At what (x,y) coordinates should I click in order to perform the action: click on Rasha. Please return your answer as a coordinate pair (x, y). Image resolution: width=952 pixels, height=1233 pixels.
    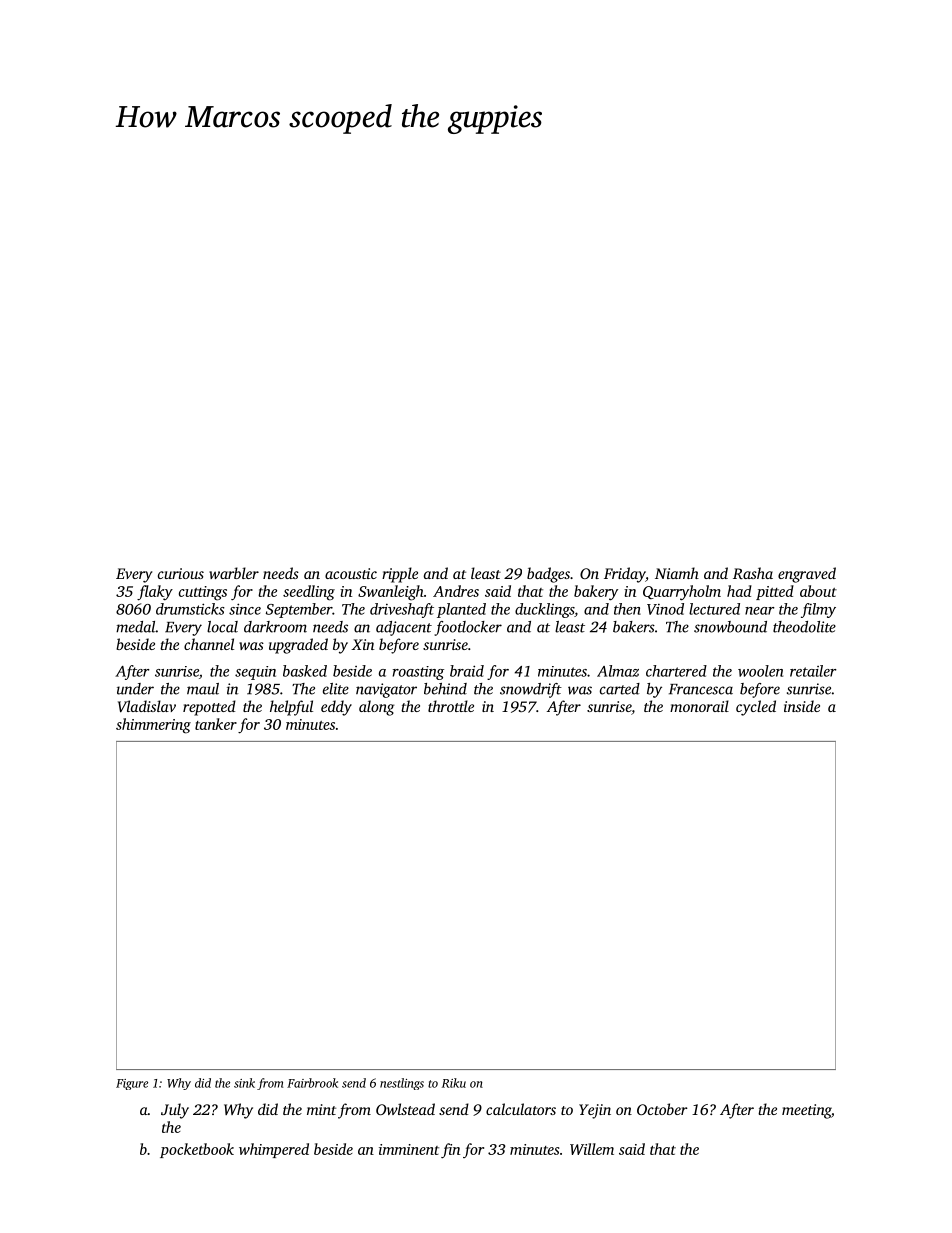
    Looking at the image, I should click on (753, 573).
